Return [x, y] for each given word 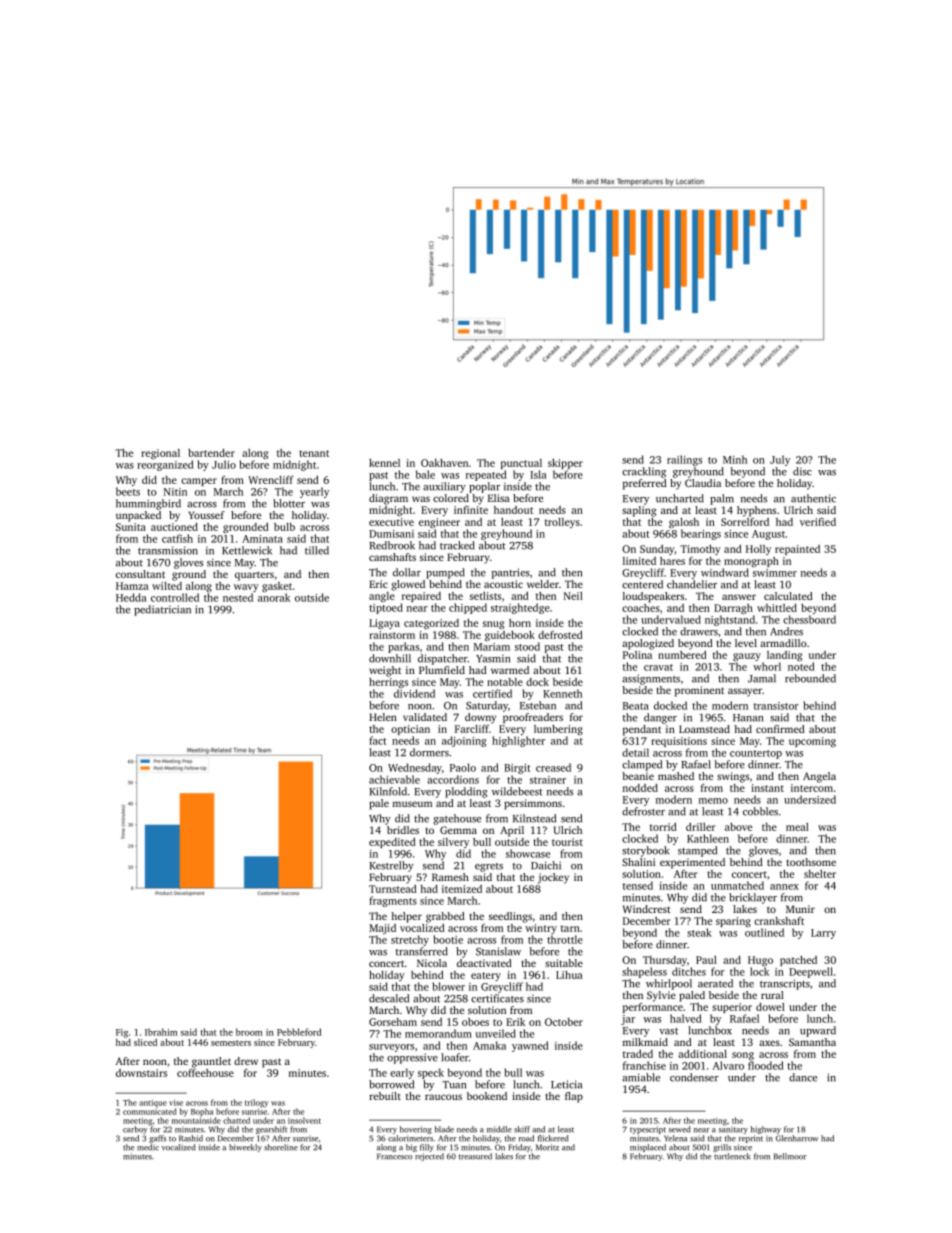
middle [499, 1129]
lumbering [558, 730]
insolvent [304, 1120]
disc [802, 471]
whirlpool [669, 984]
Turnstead [393, 889]
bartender [211, 453]
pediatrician [162, 610]
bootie [448, 939]
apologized [648, 644]
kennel [384, 463]
